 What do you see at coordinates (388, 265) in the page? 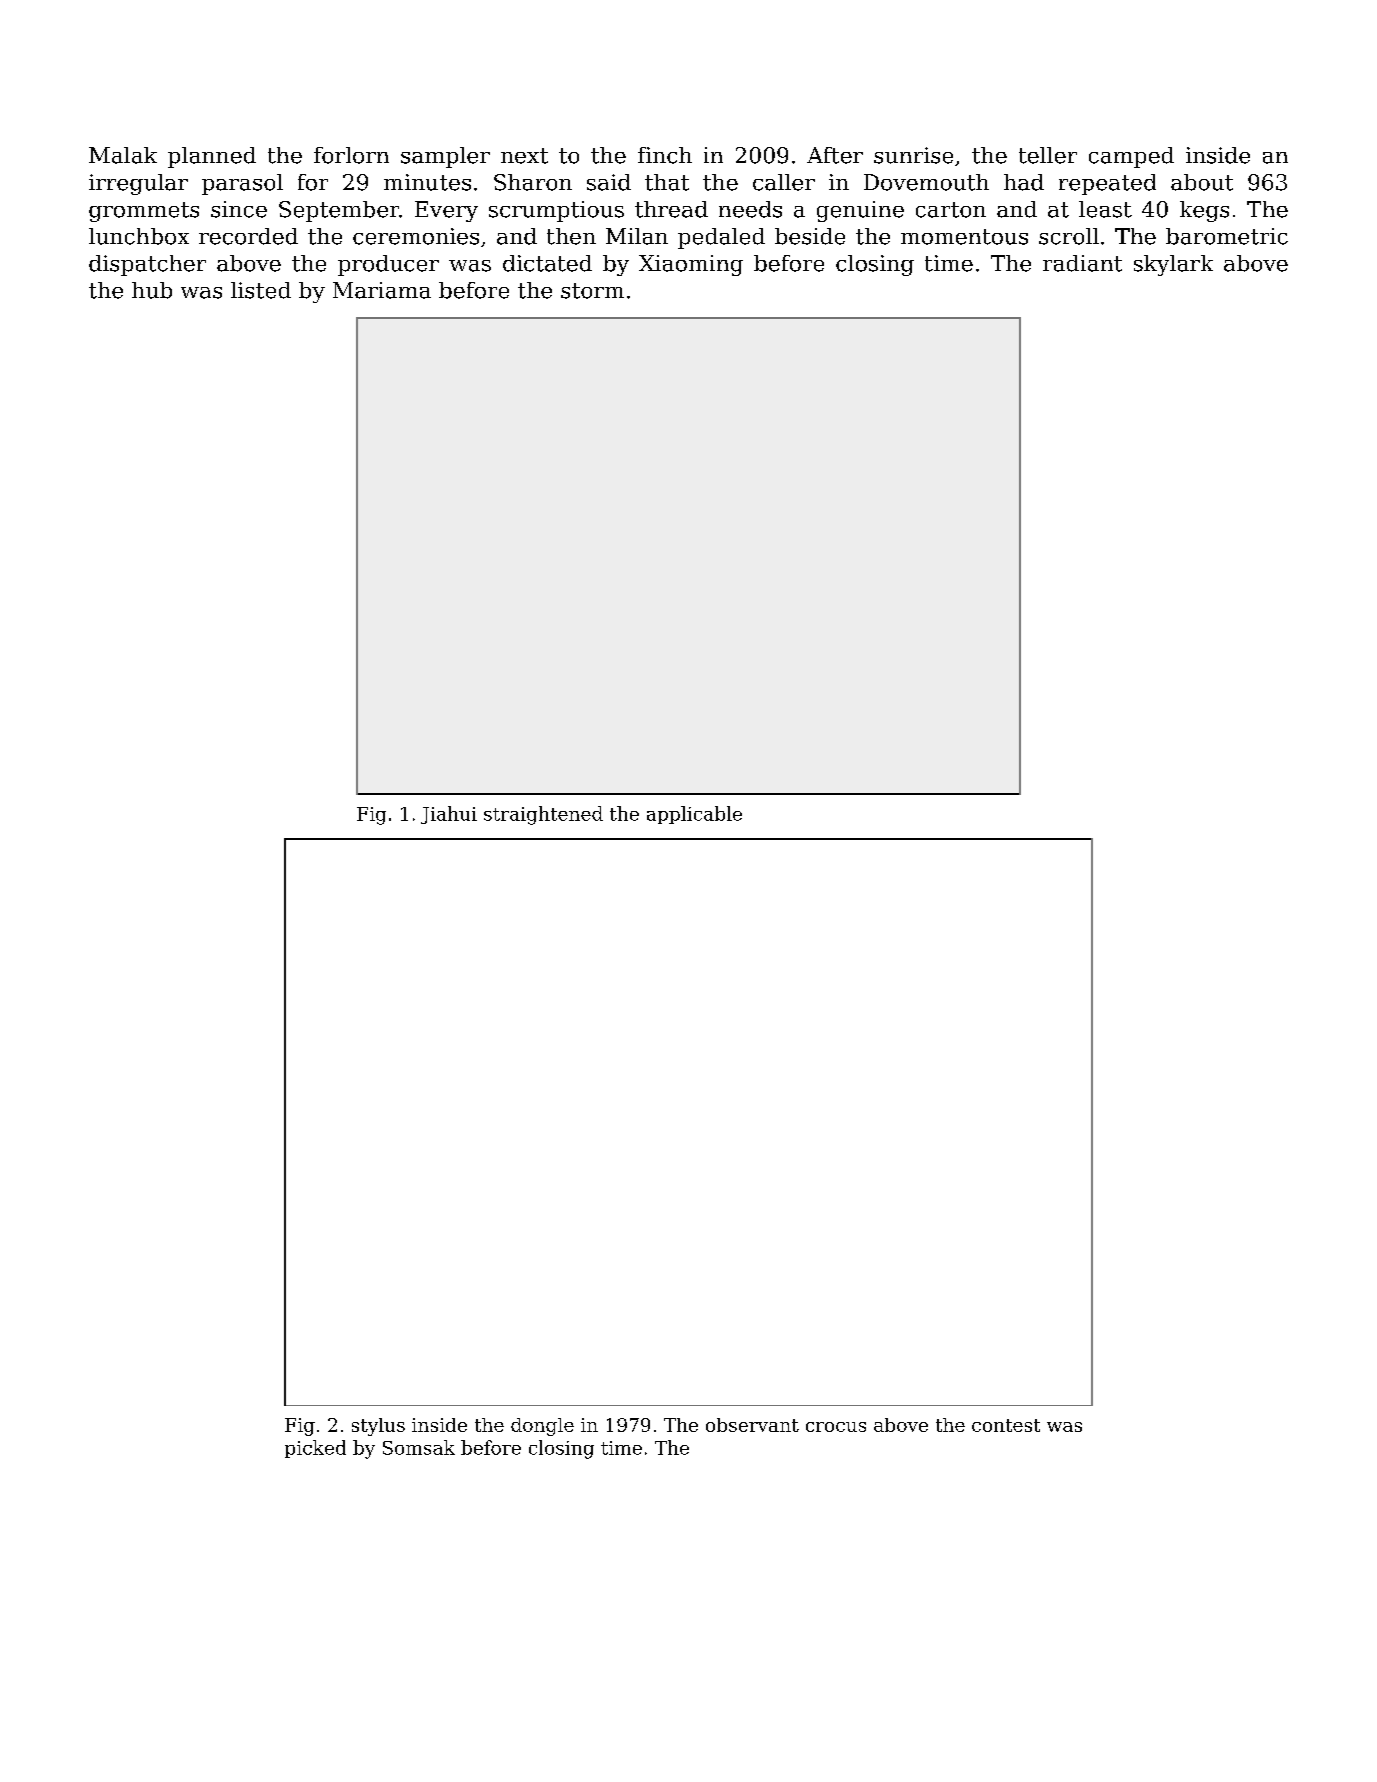
I see `producer` at bounding box center [388, 265].
